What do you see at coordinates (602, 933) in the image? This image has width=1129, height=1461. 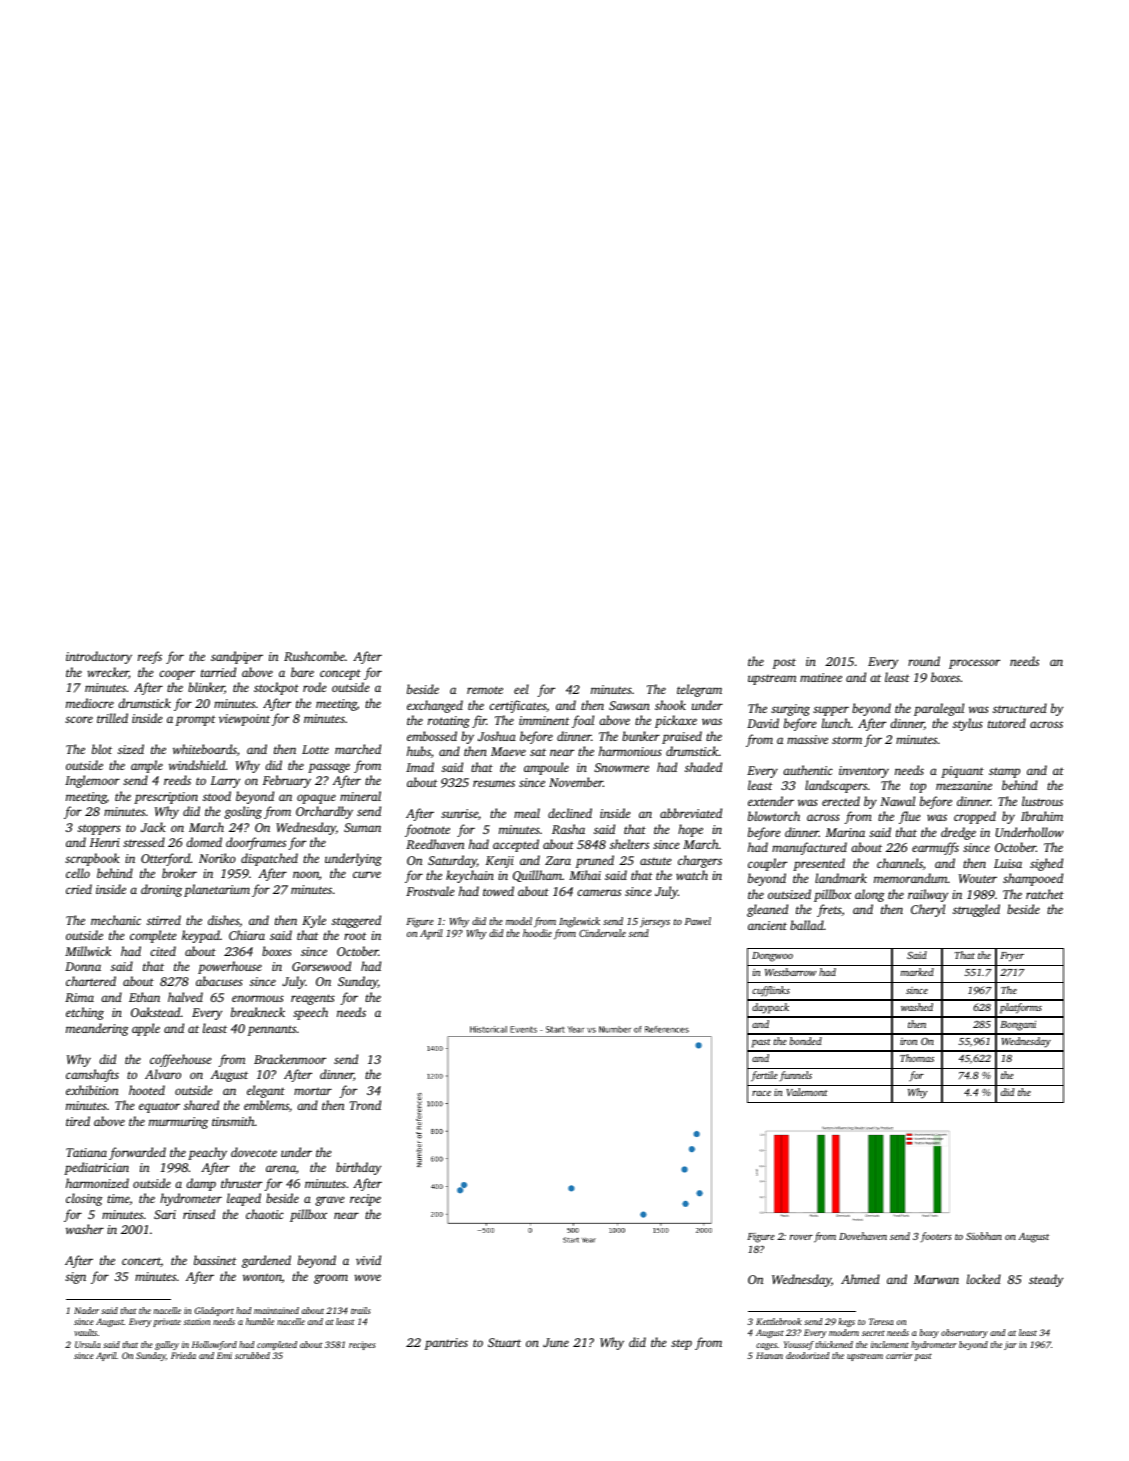 I see `Cindervale` at bounding box center [602, 933].
